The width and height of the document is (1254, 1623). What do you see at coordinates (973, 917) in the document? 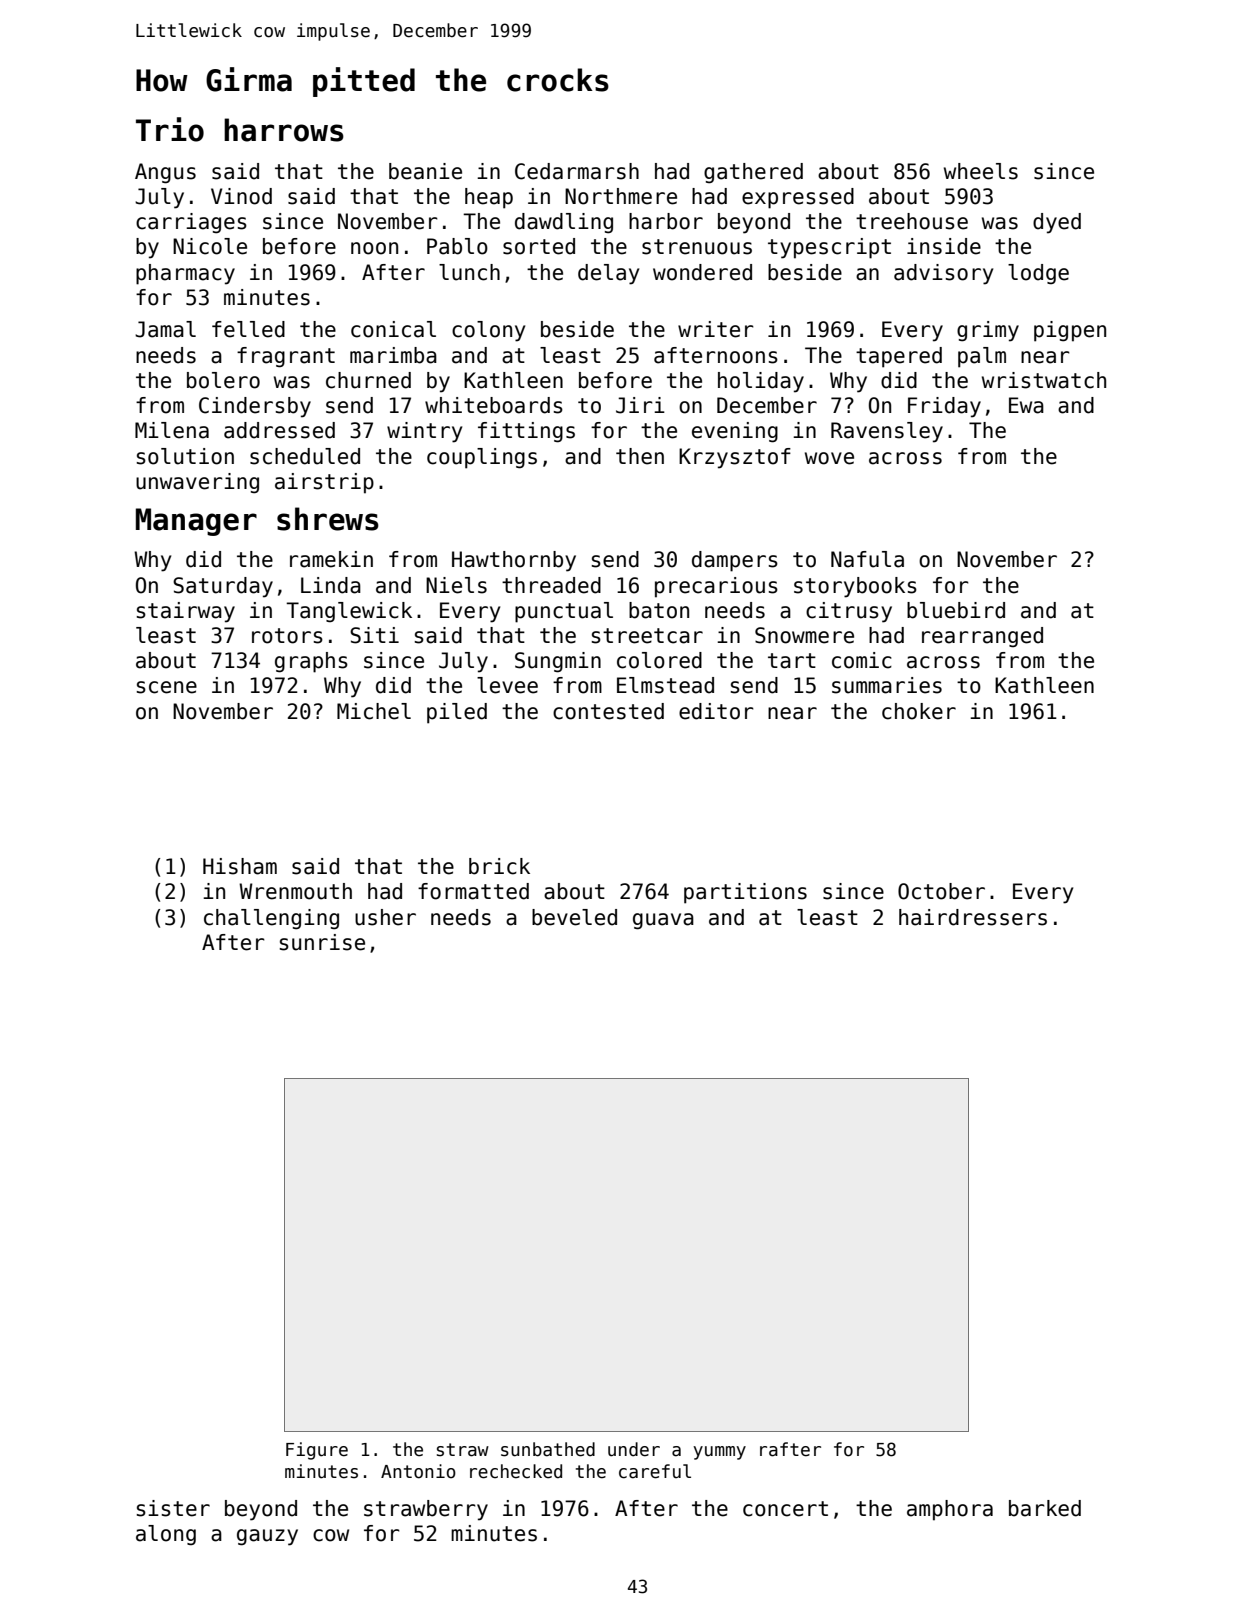
I see `hairdressers` at bounding box center [973, 917].
